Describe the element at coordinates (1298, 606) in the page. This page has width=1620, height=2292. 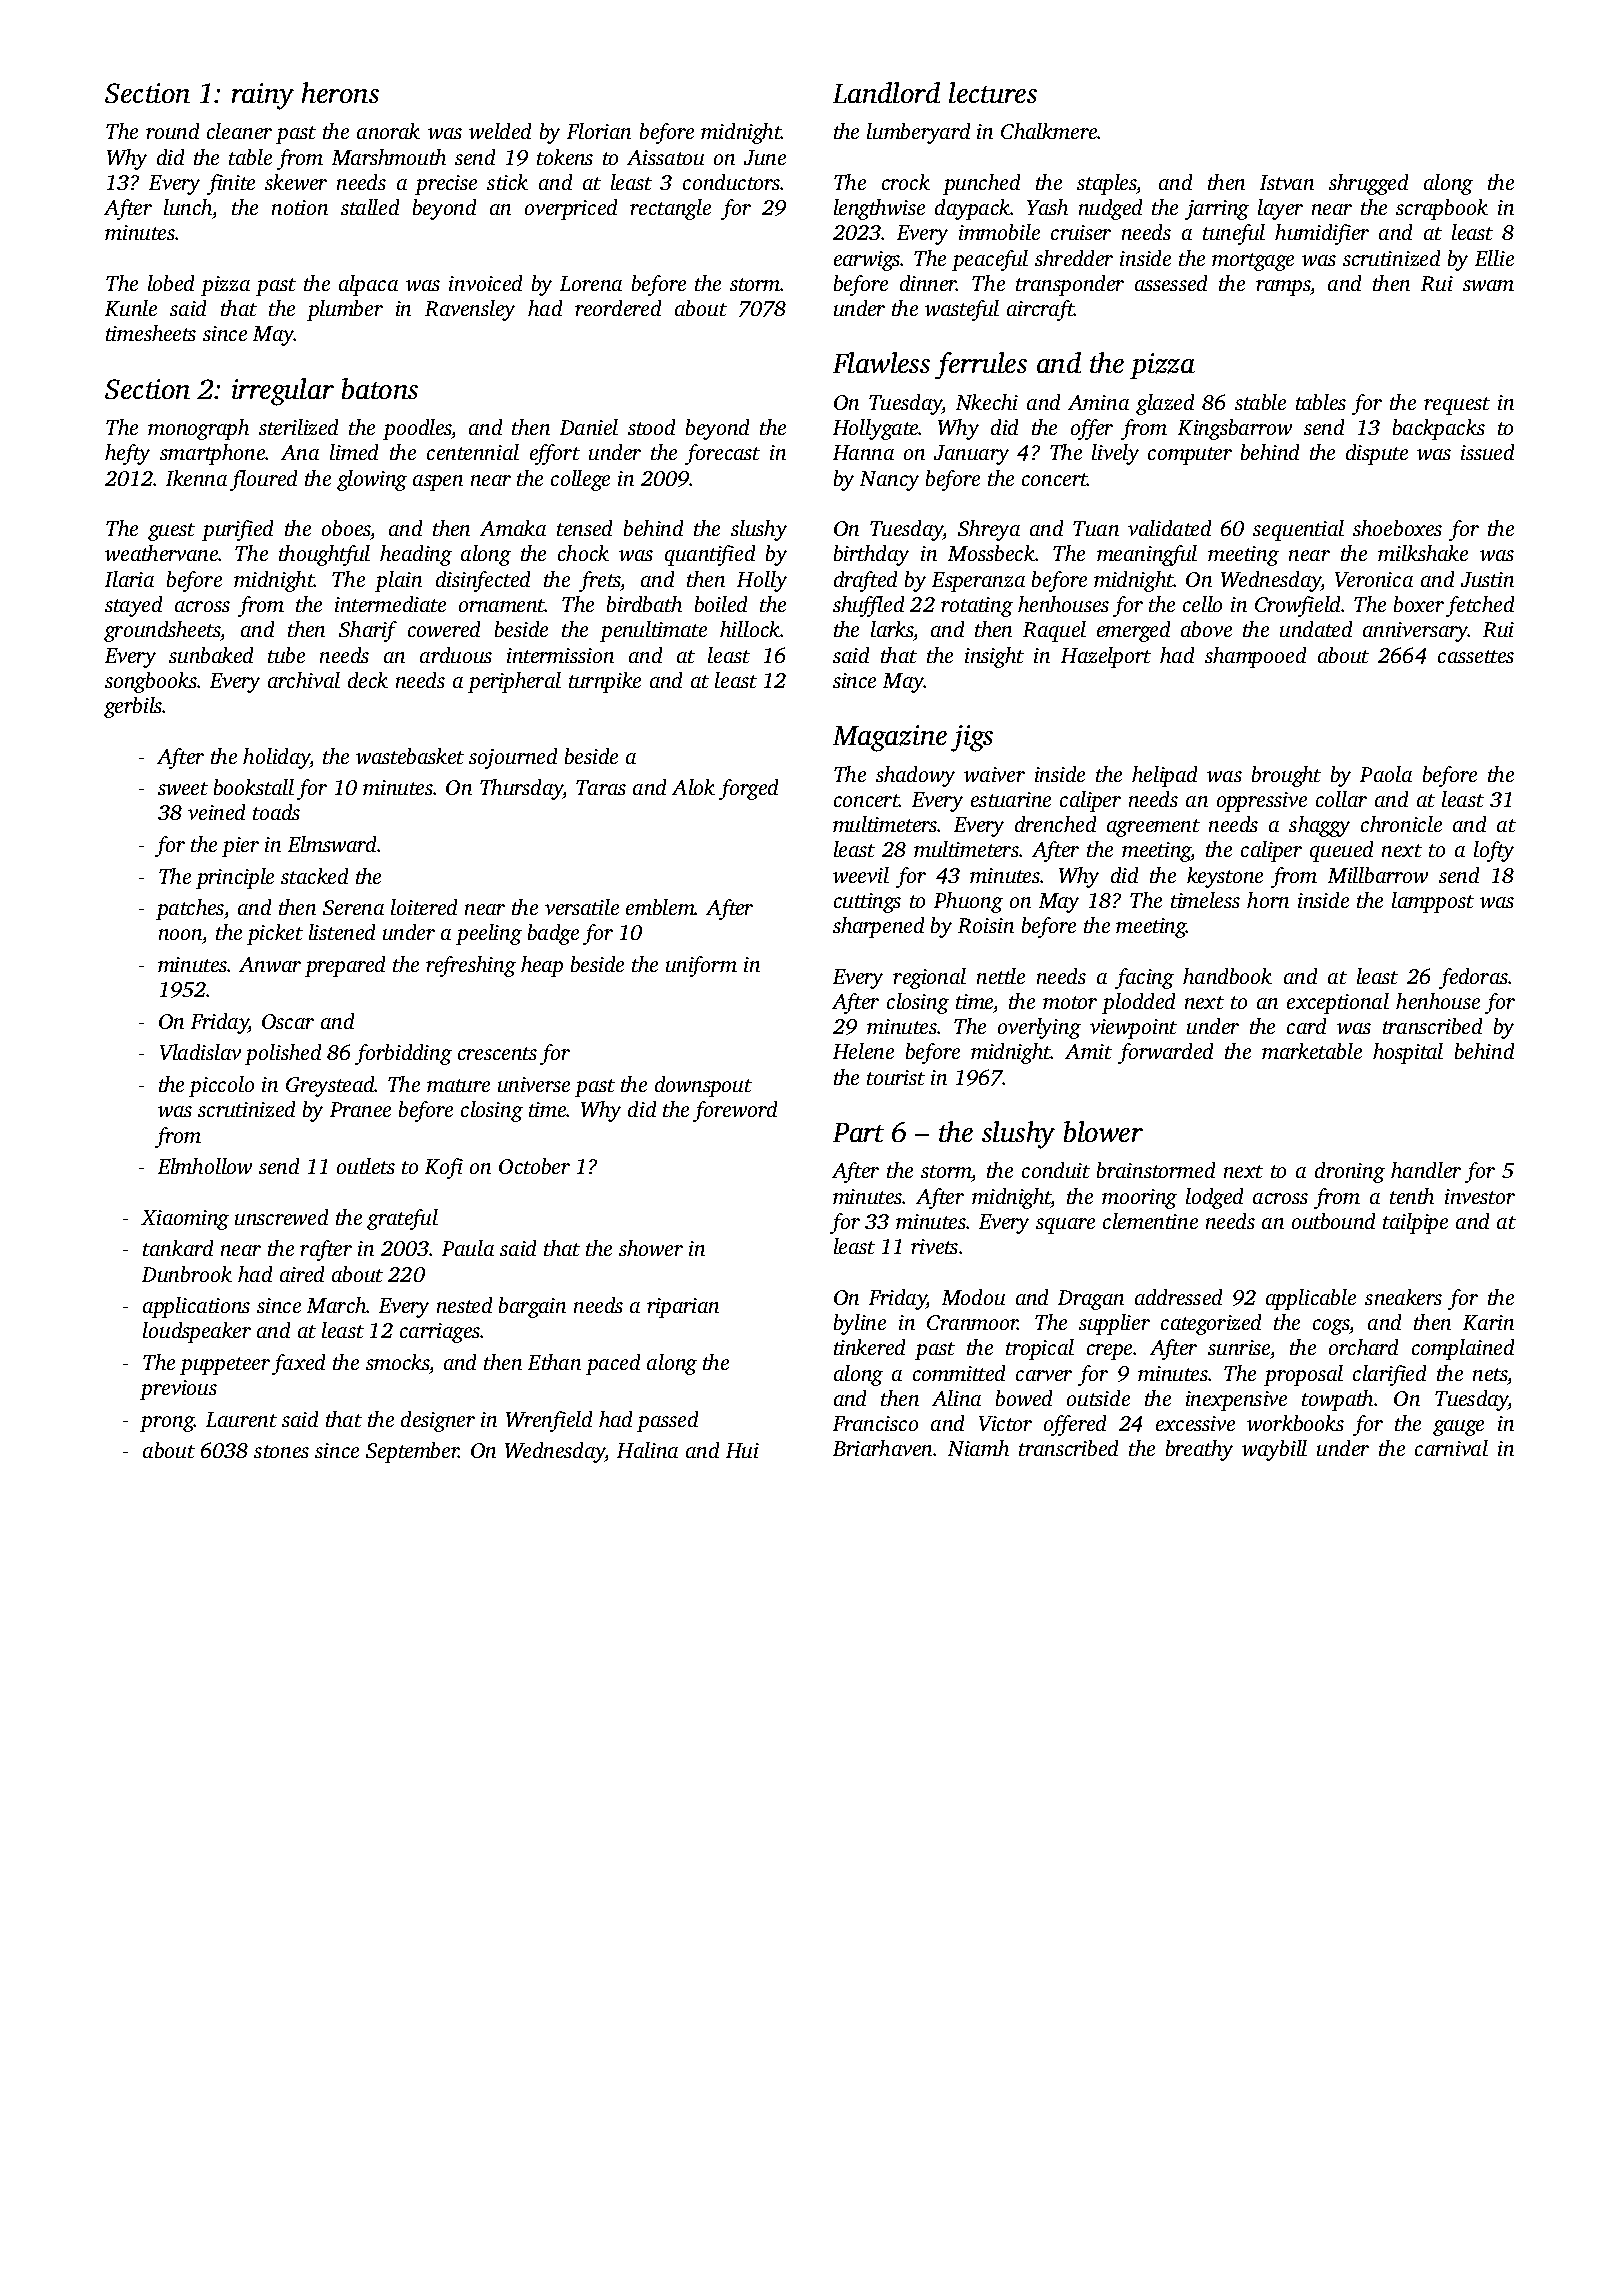
I see `Crowfield` at that location.
